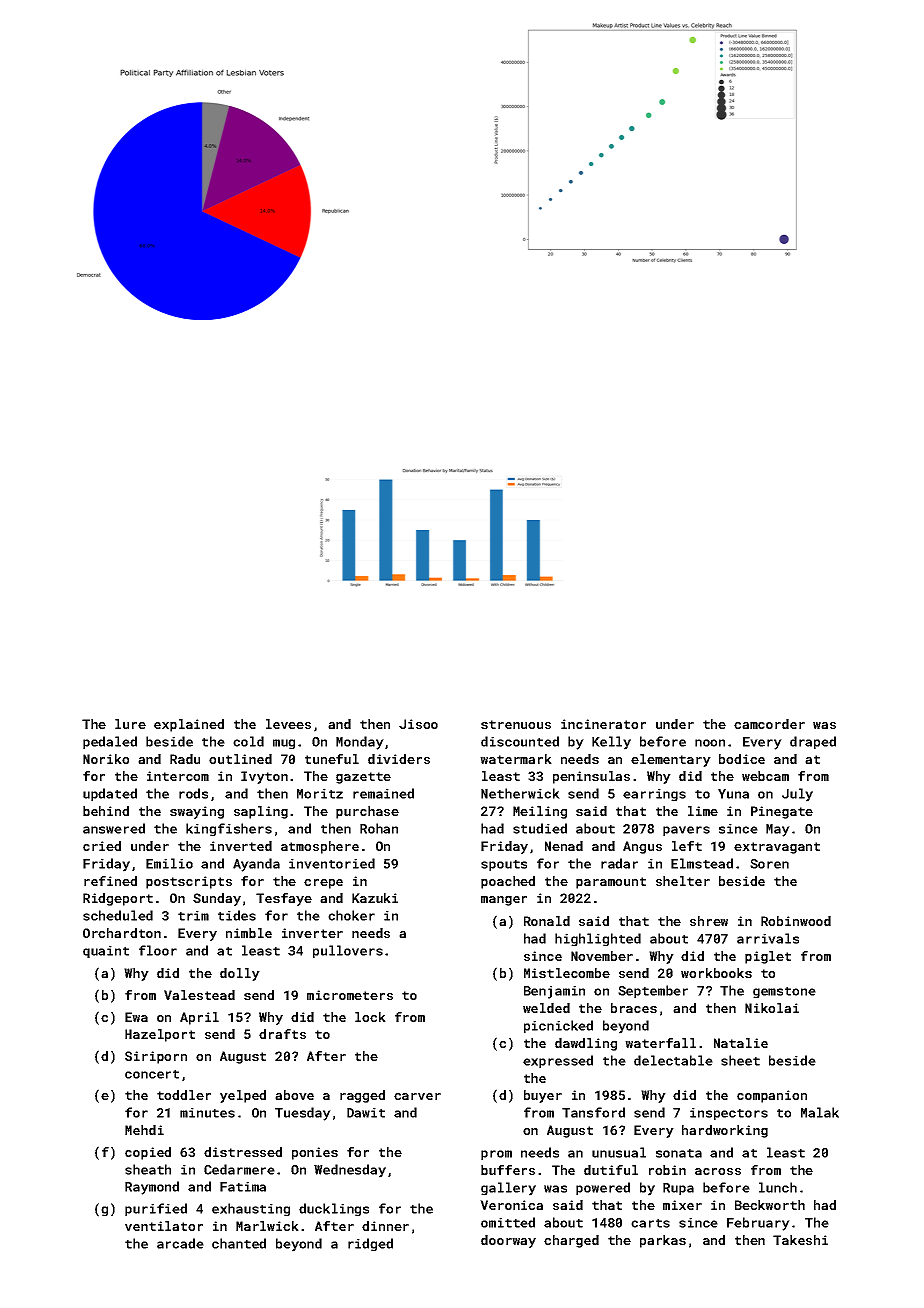  I want to click on Mehdi, so click(144, 1130).
